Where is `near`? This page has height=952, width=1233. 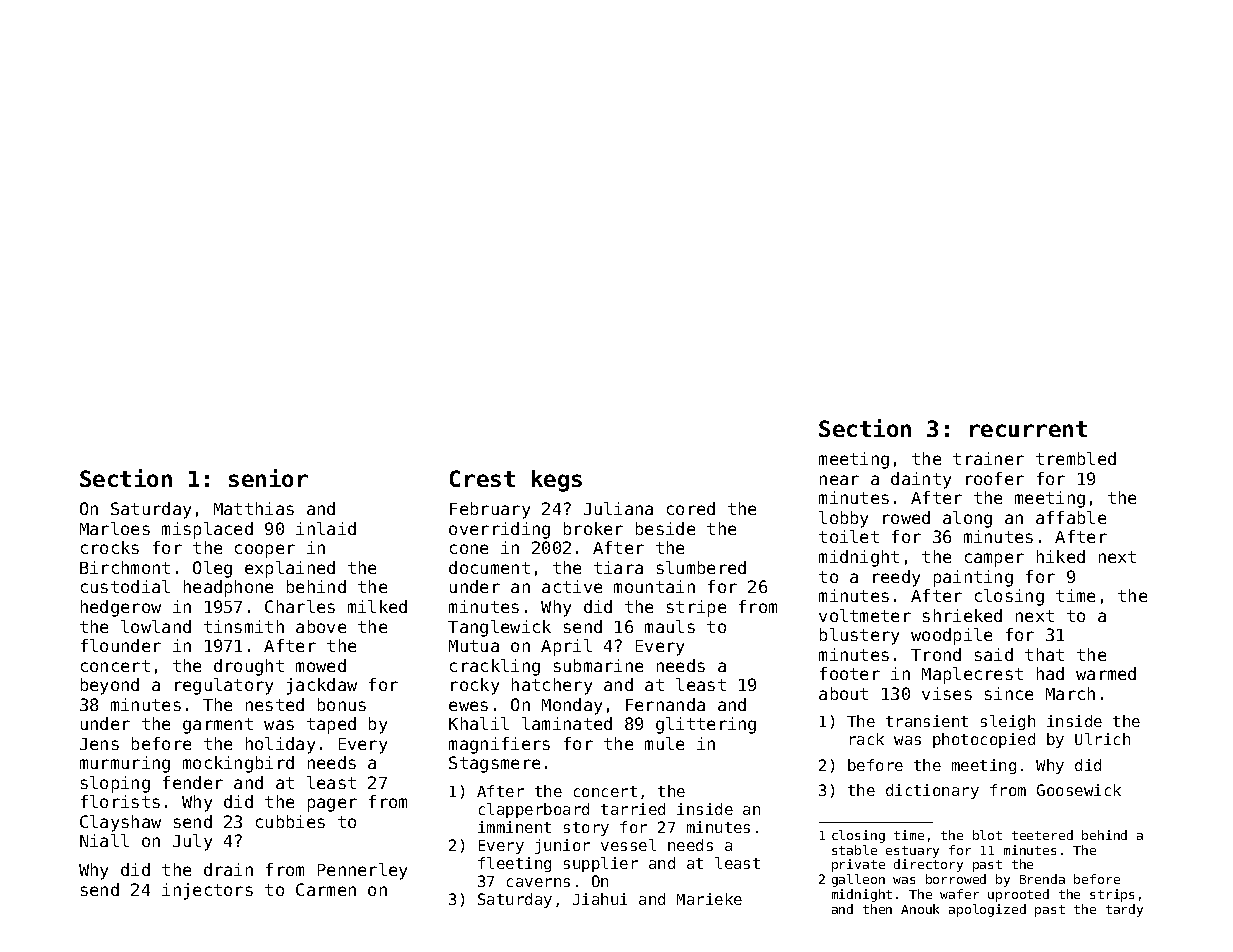
near is located at coordinates (839, 480).
